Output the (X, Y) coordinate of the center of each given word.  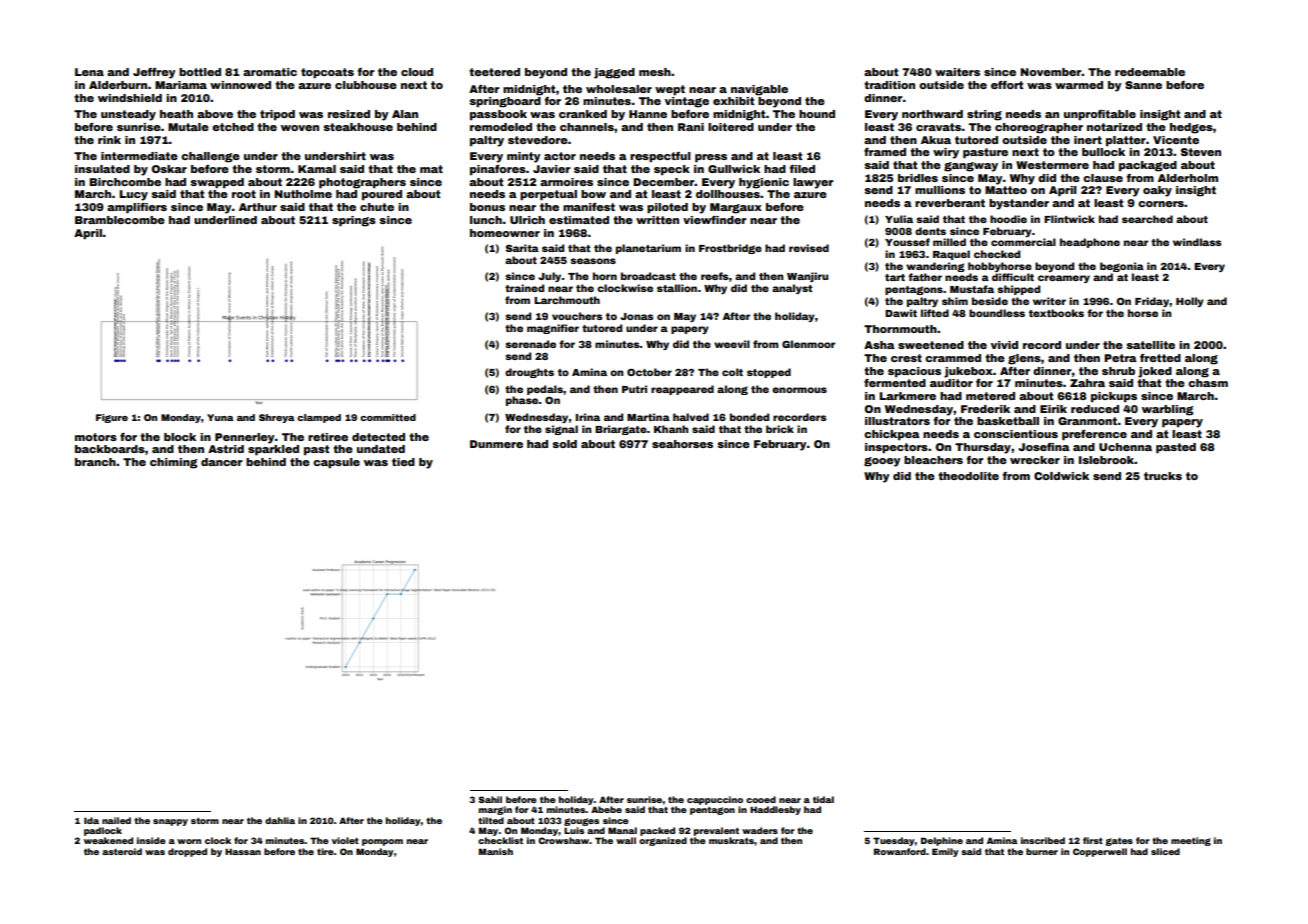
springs (354, 221)
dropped (187, 852)
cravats (939, 127)
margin (495, 810)
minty (524, 157)
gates (1119, 842)
